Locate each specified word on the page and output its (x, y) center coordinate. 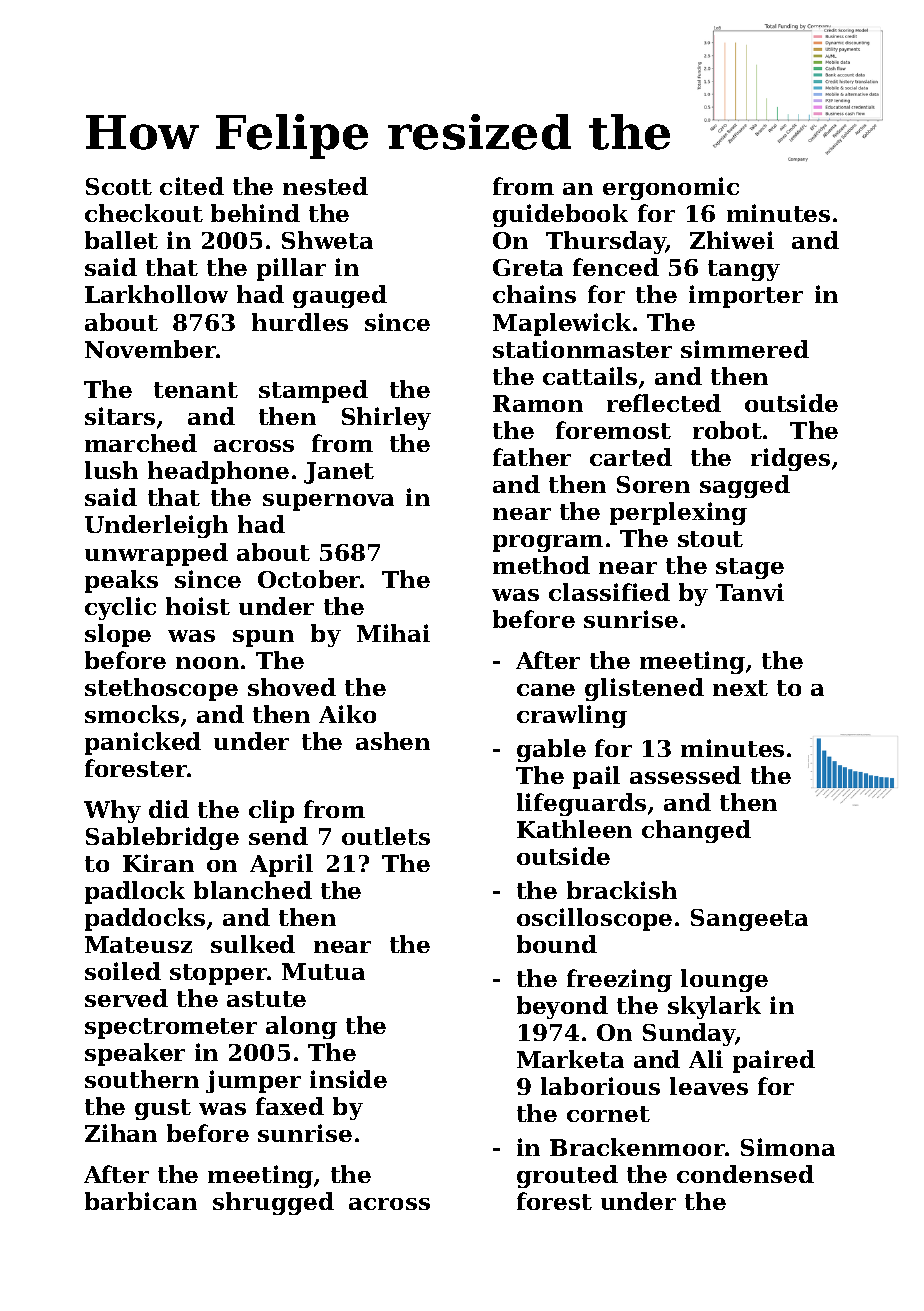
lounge (724, 980)
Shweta (327, 240)
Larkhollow (156, 294)
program (548, 543)
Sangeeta (749, 920)
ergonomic (671, 188)
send (278, 836)
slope (118, 635)
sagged (745, 486)
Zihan (121, 1133)
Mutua (323, 971)
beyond (562, 1007)
